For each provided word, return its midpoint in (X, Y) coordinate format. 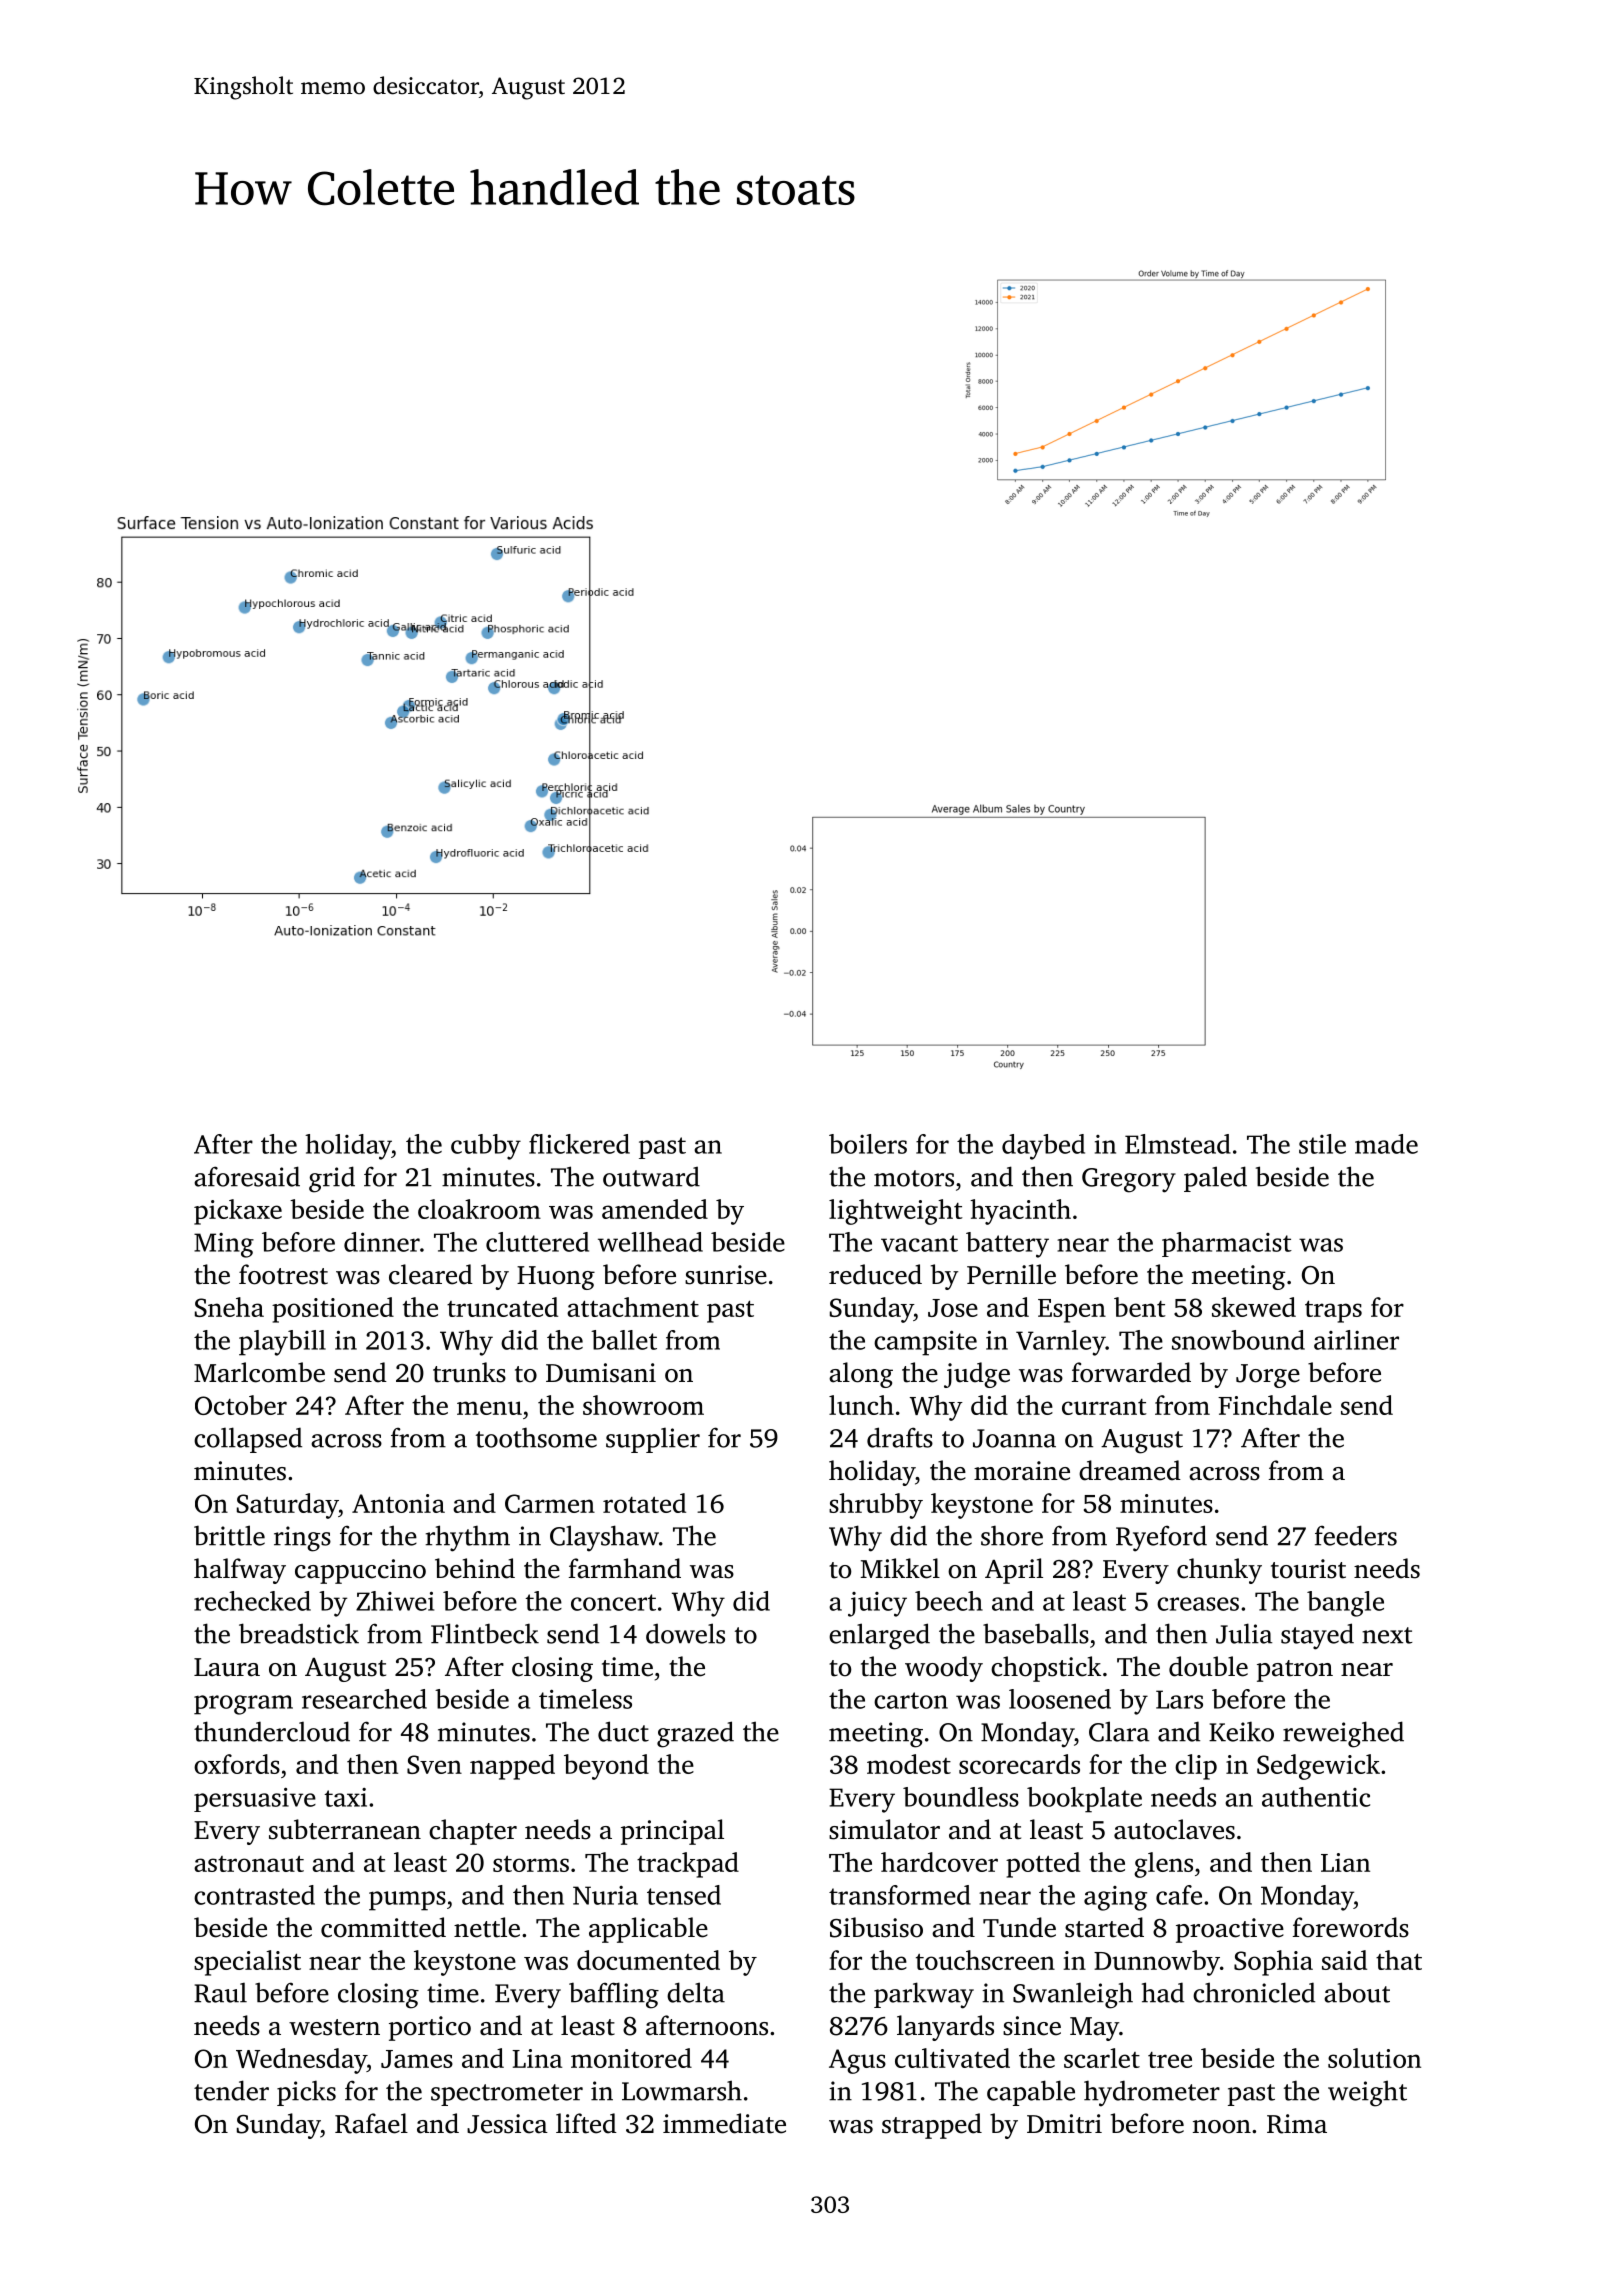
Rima (1297, 2124)
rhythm (467, 1538)
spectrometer (507, 2095)
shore (1012, 1535)
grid (332, 1179)
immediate (724, 2123)
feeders (1356, 1535)
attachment (633, 1307)
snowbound (1238, 1340)
